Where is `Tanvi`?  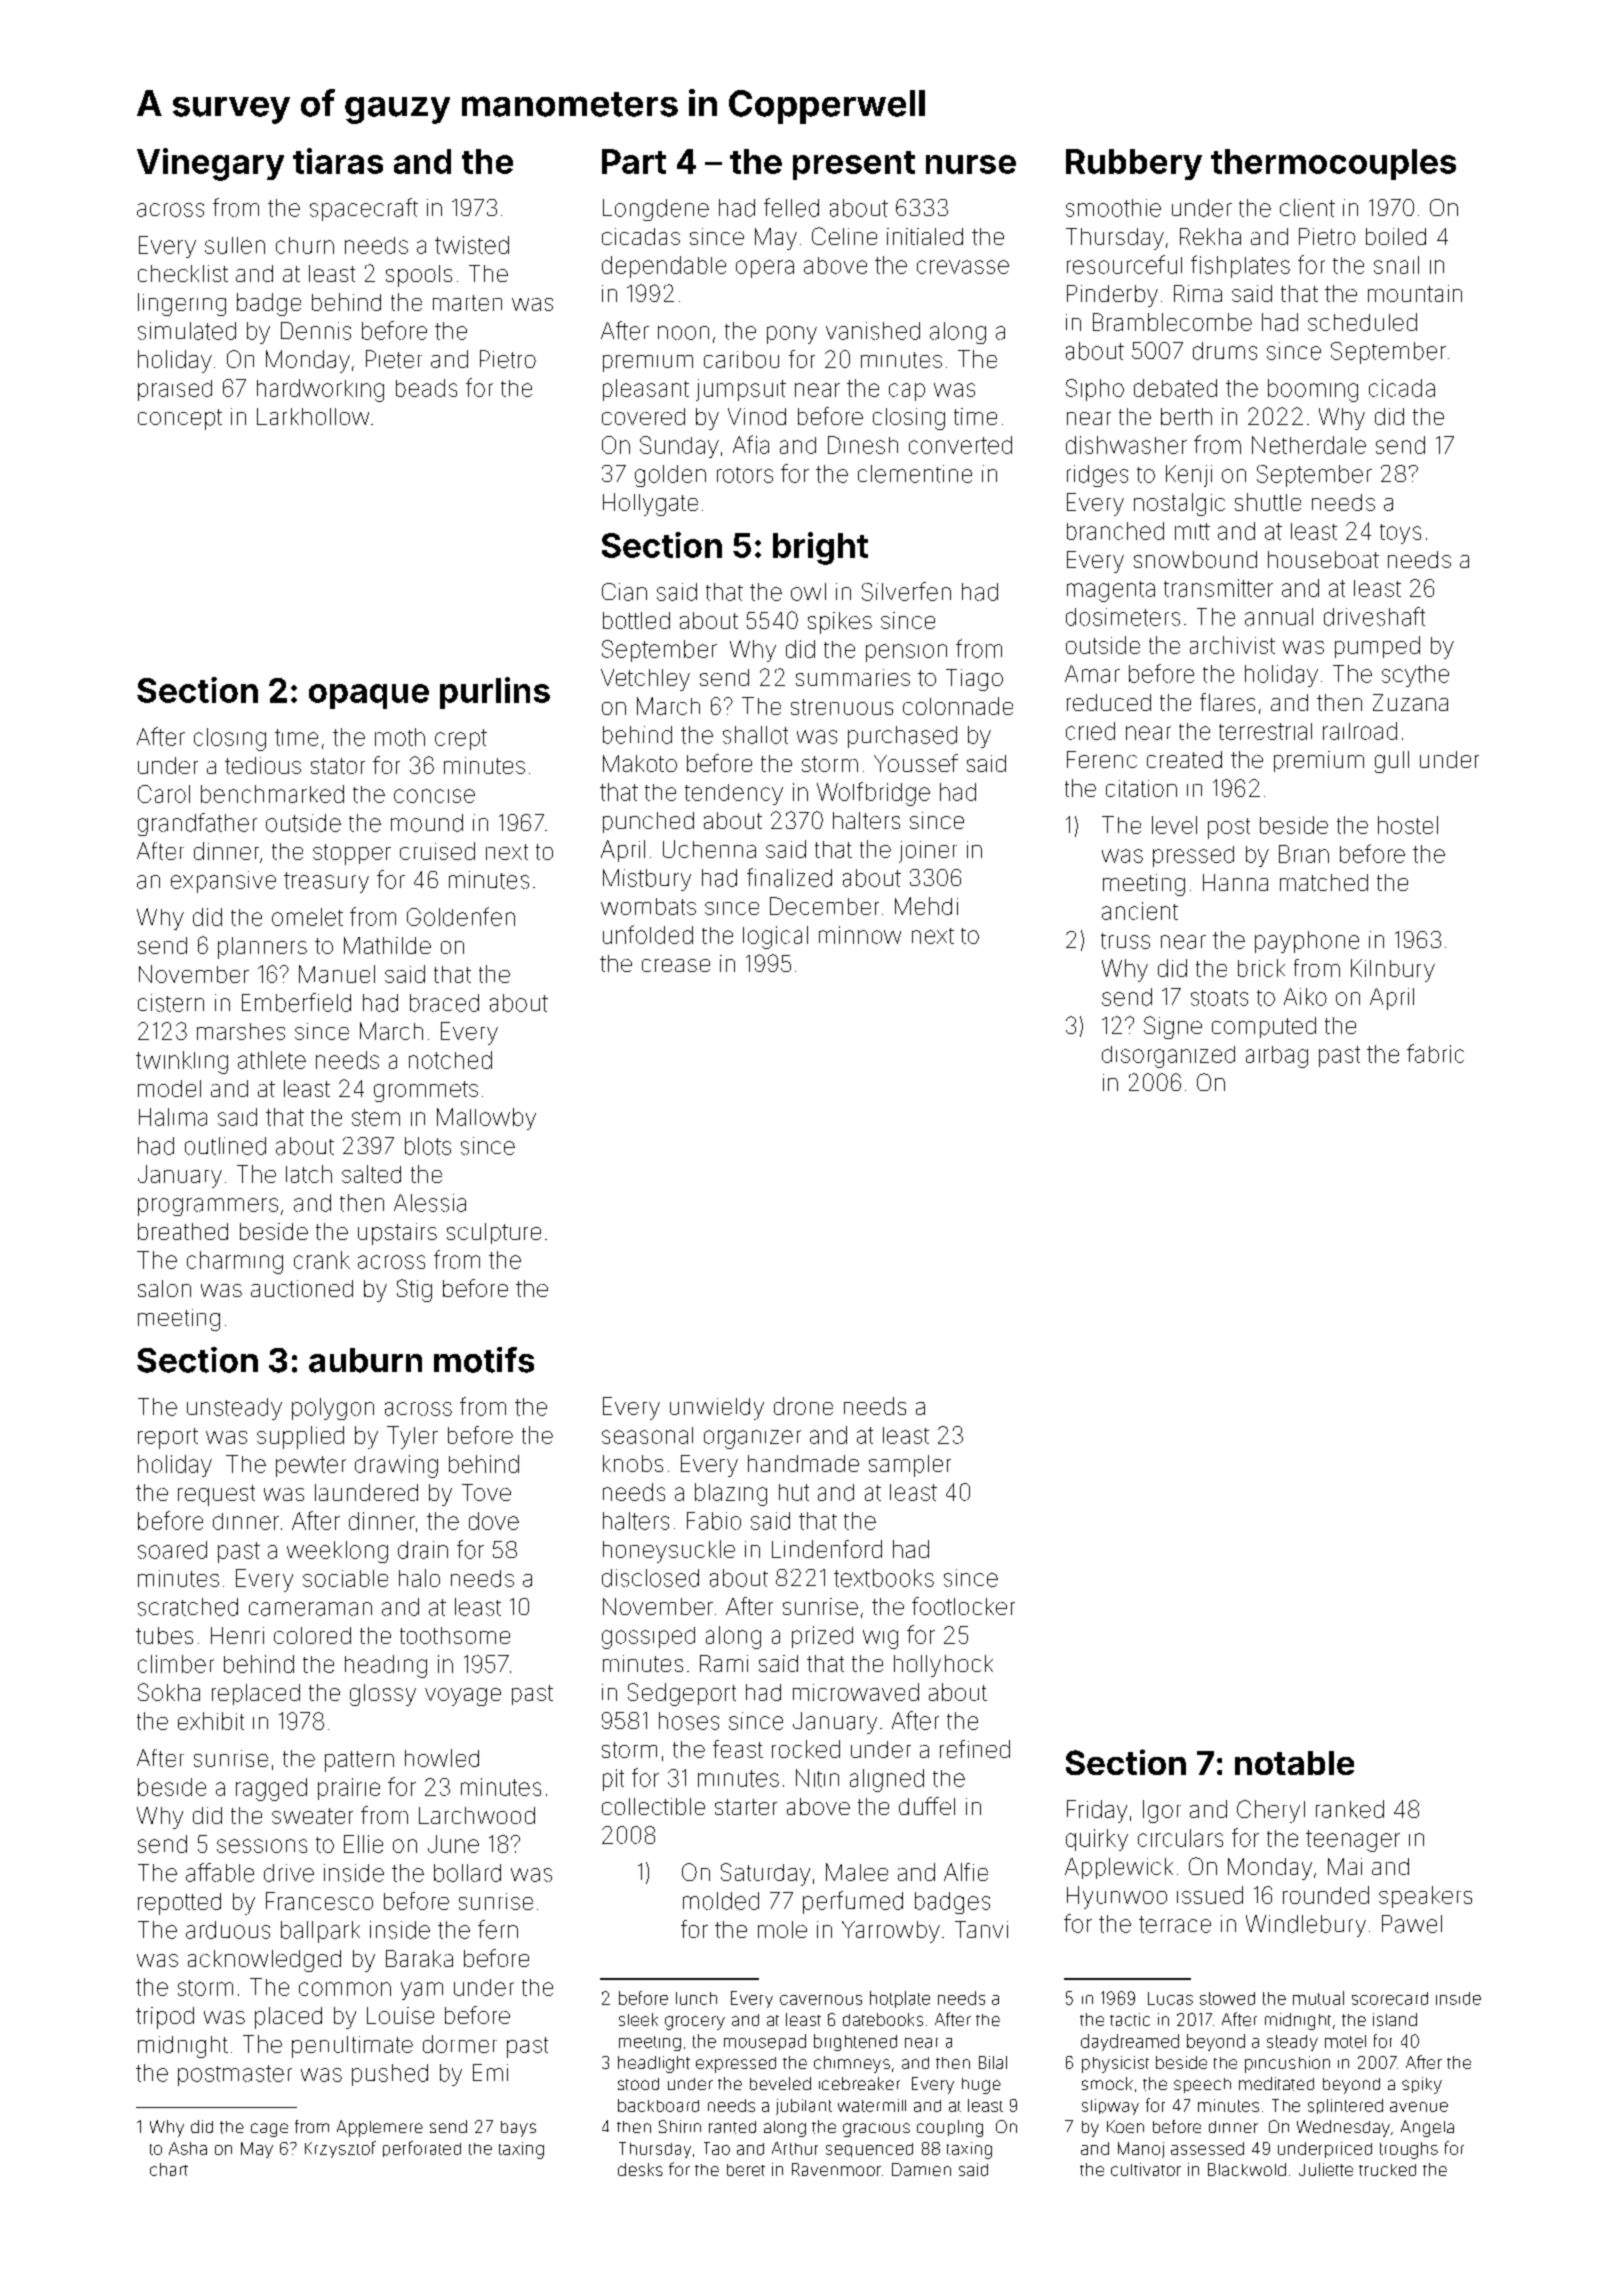
Tanvi is located at coordinates (981, 1929).
